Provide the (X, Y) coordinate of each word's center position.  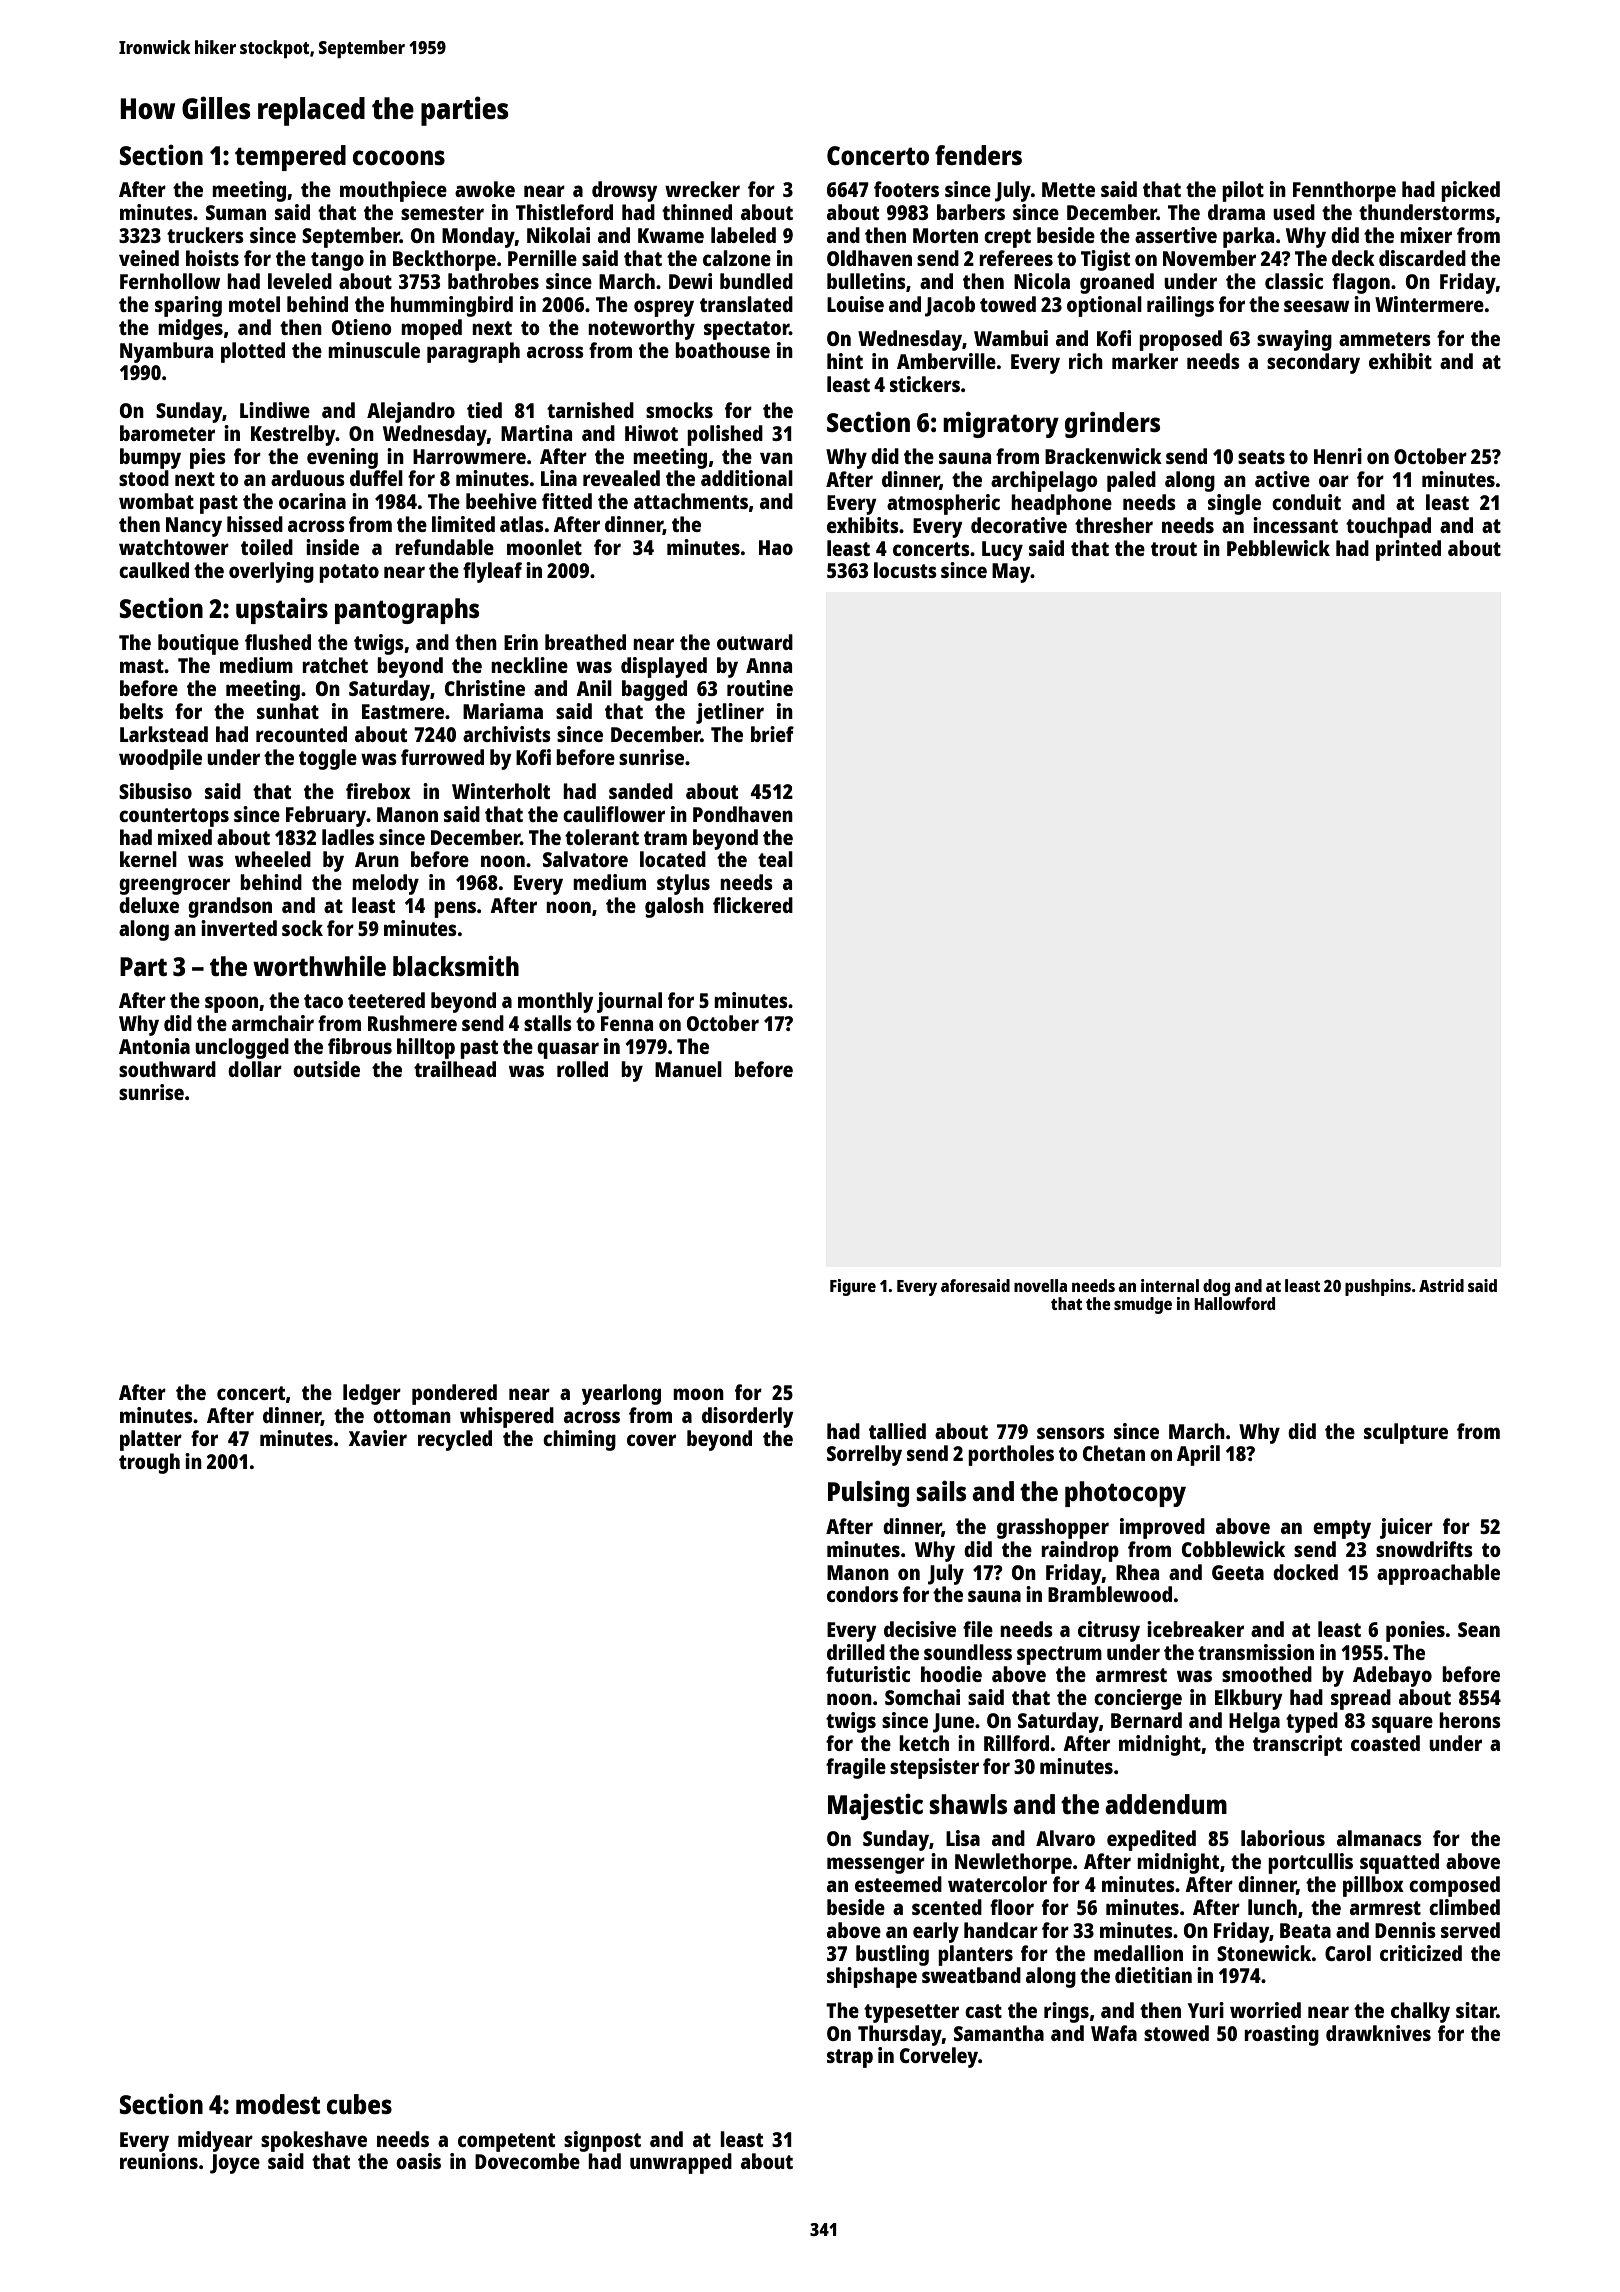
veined (149, 258)
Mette (1068, 189)
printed (1408, 550)
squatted (1399, 1863)
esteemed (898, 1884)
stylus (683, 884)
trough (149, 1463)
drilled (856, 1652)
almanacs (1379, 1838)
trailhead (455, 1069)
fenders (978, 155)
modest (278, 2104)
